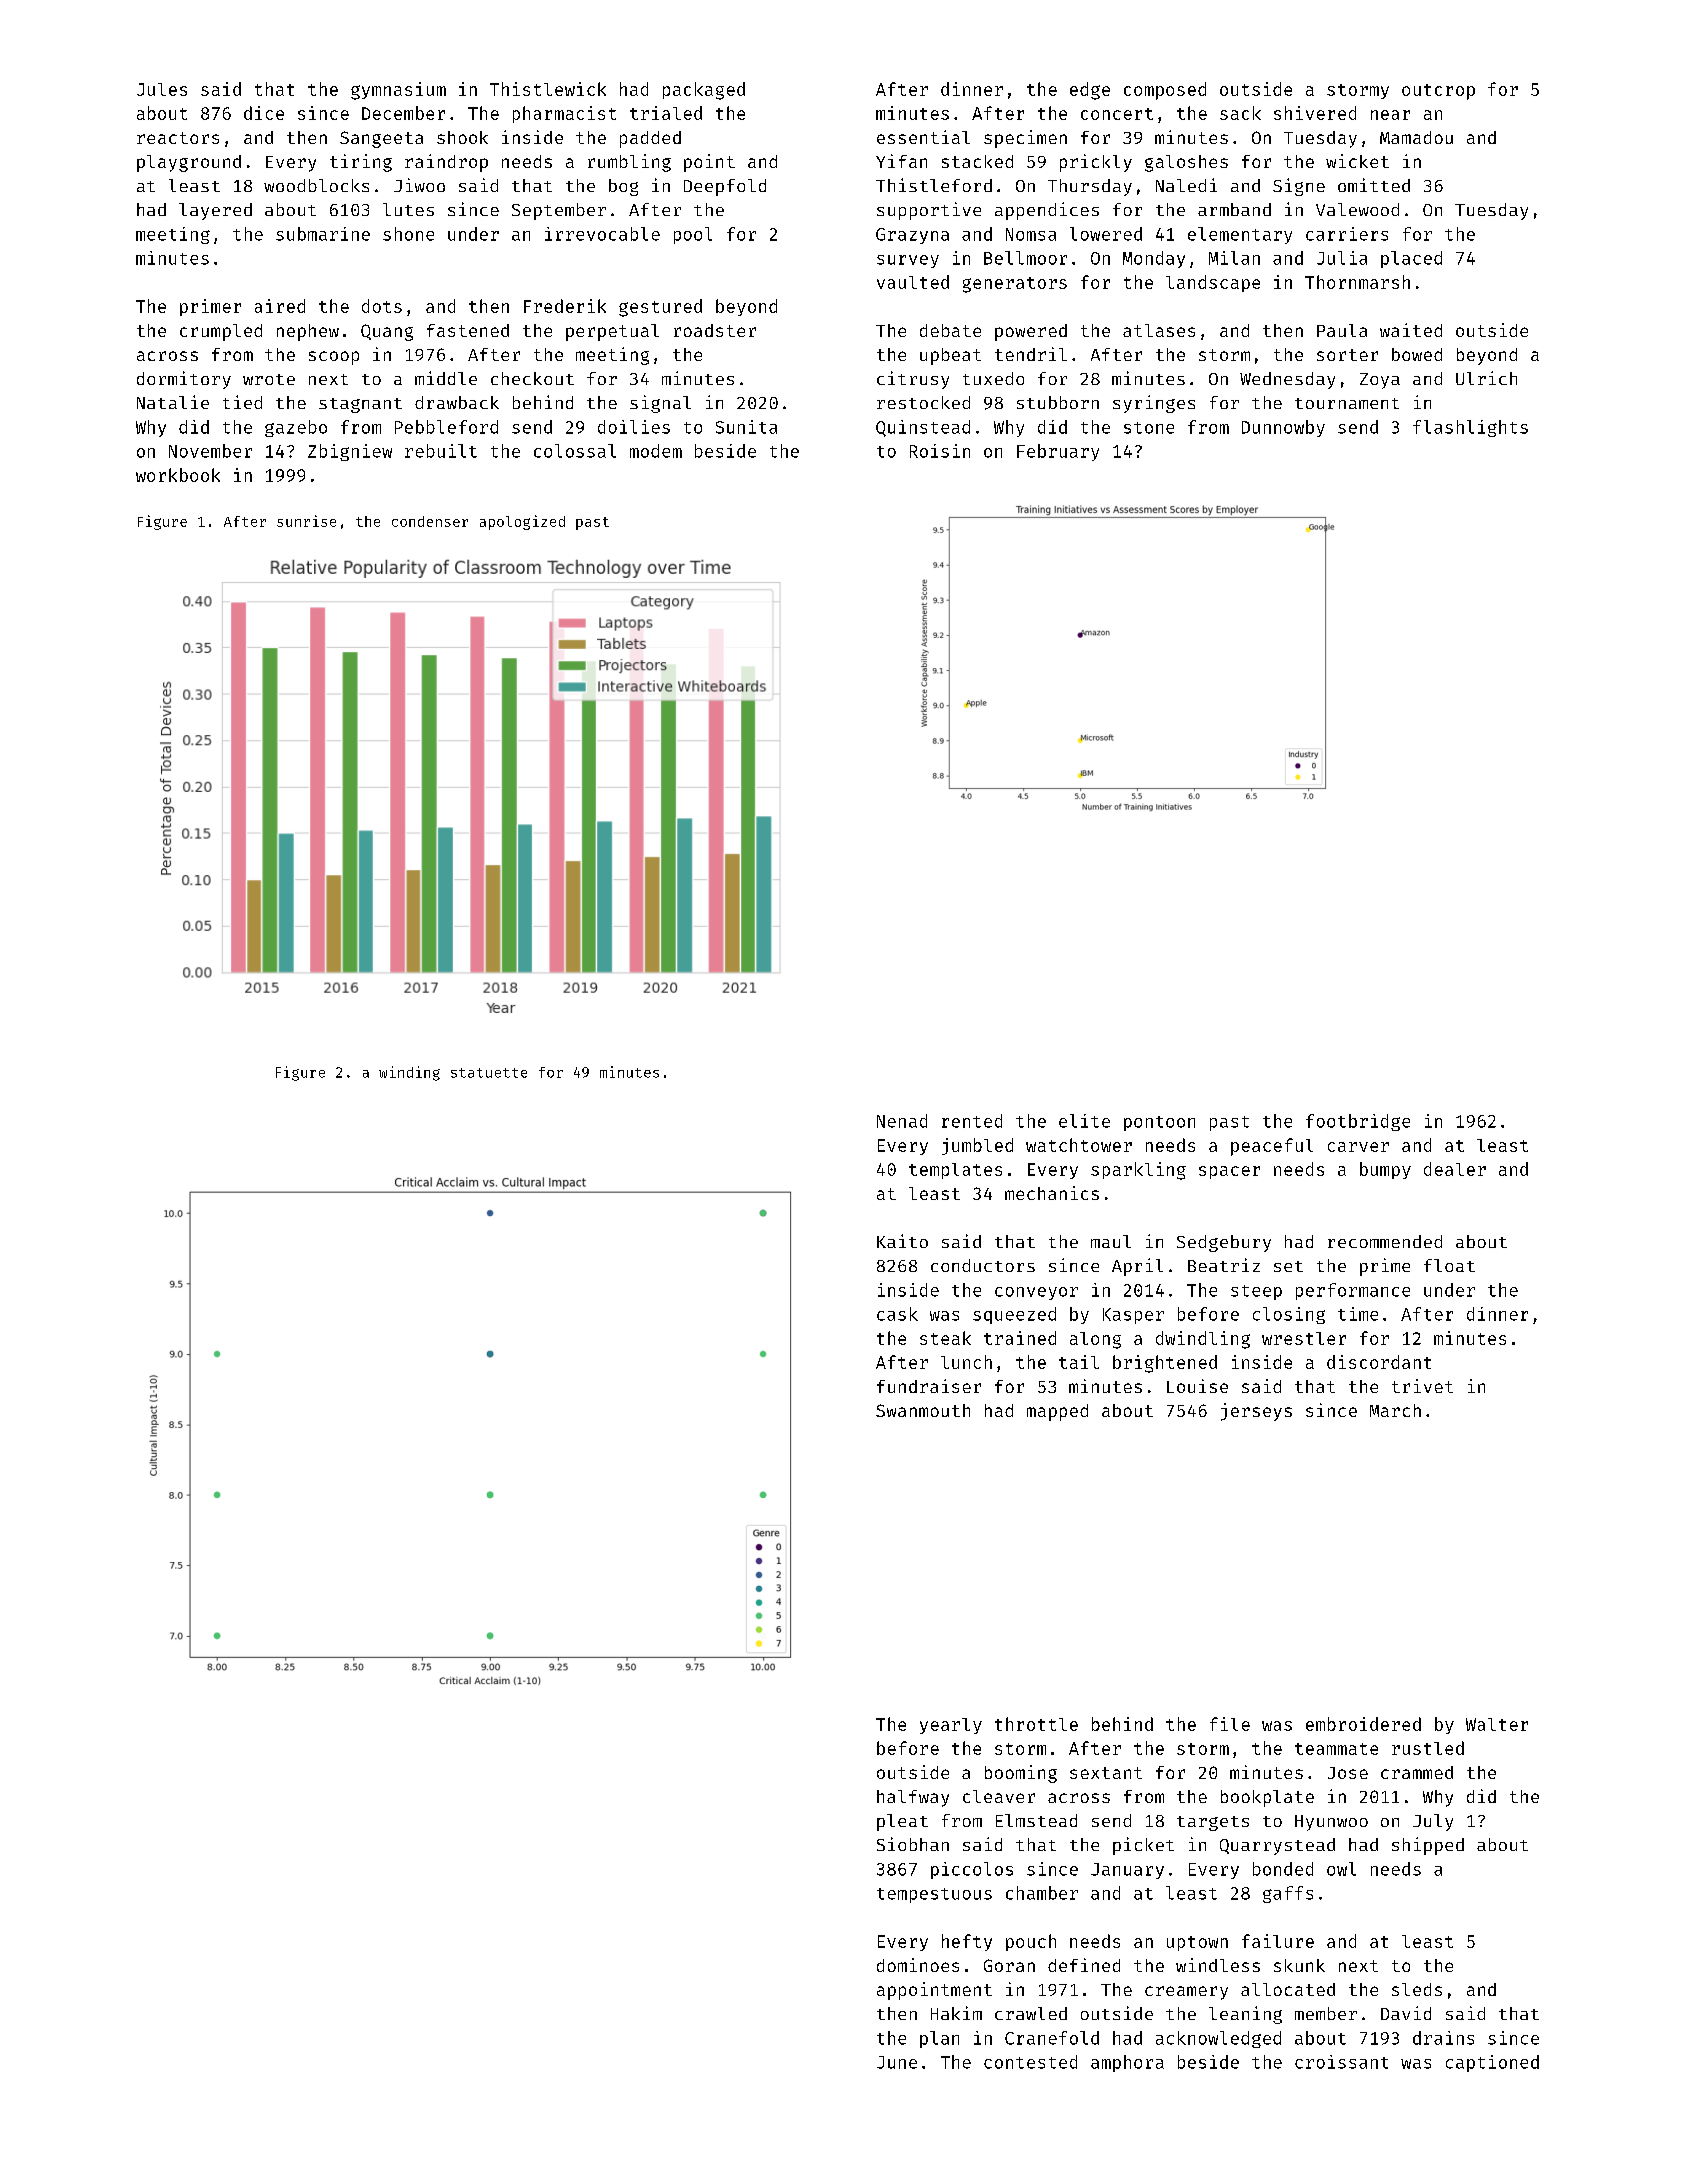  I want to click on Dunnowby, so click(1283, 428).
